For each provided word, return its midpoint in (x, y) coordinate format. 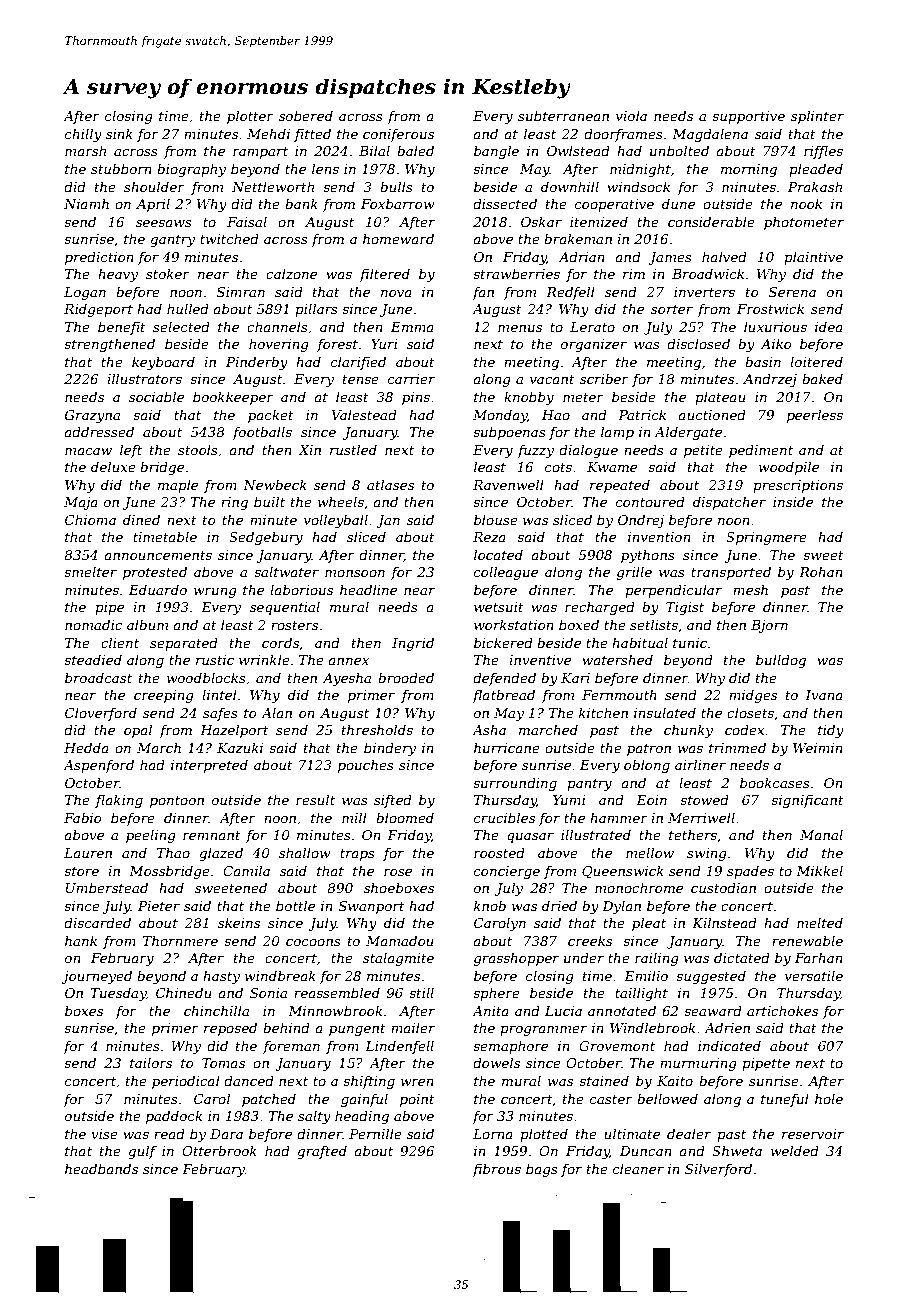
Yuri (384, 344)
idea (829, 326)
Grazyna (92, 416)
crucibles (504, 817)
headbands (101, 1168)
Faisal (247, 221)
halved (724, 256)
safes (220, 714)
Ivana (824, 695)
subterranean (563, 115)
